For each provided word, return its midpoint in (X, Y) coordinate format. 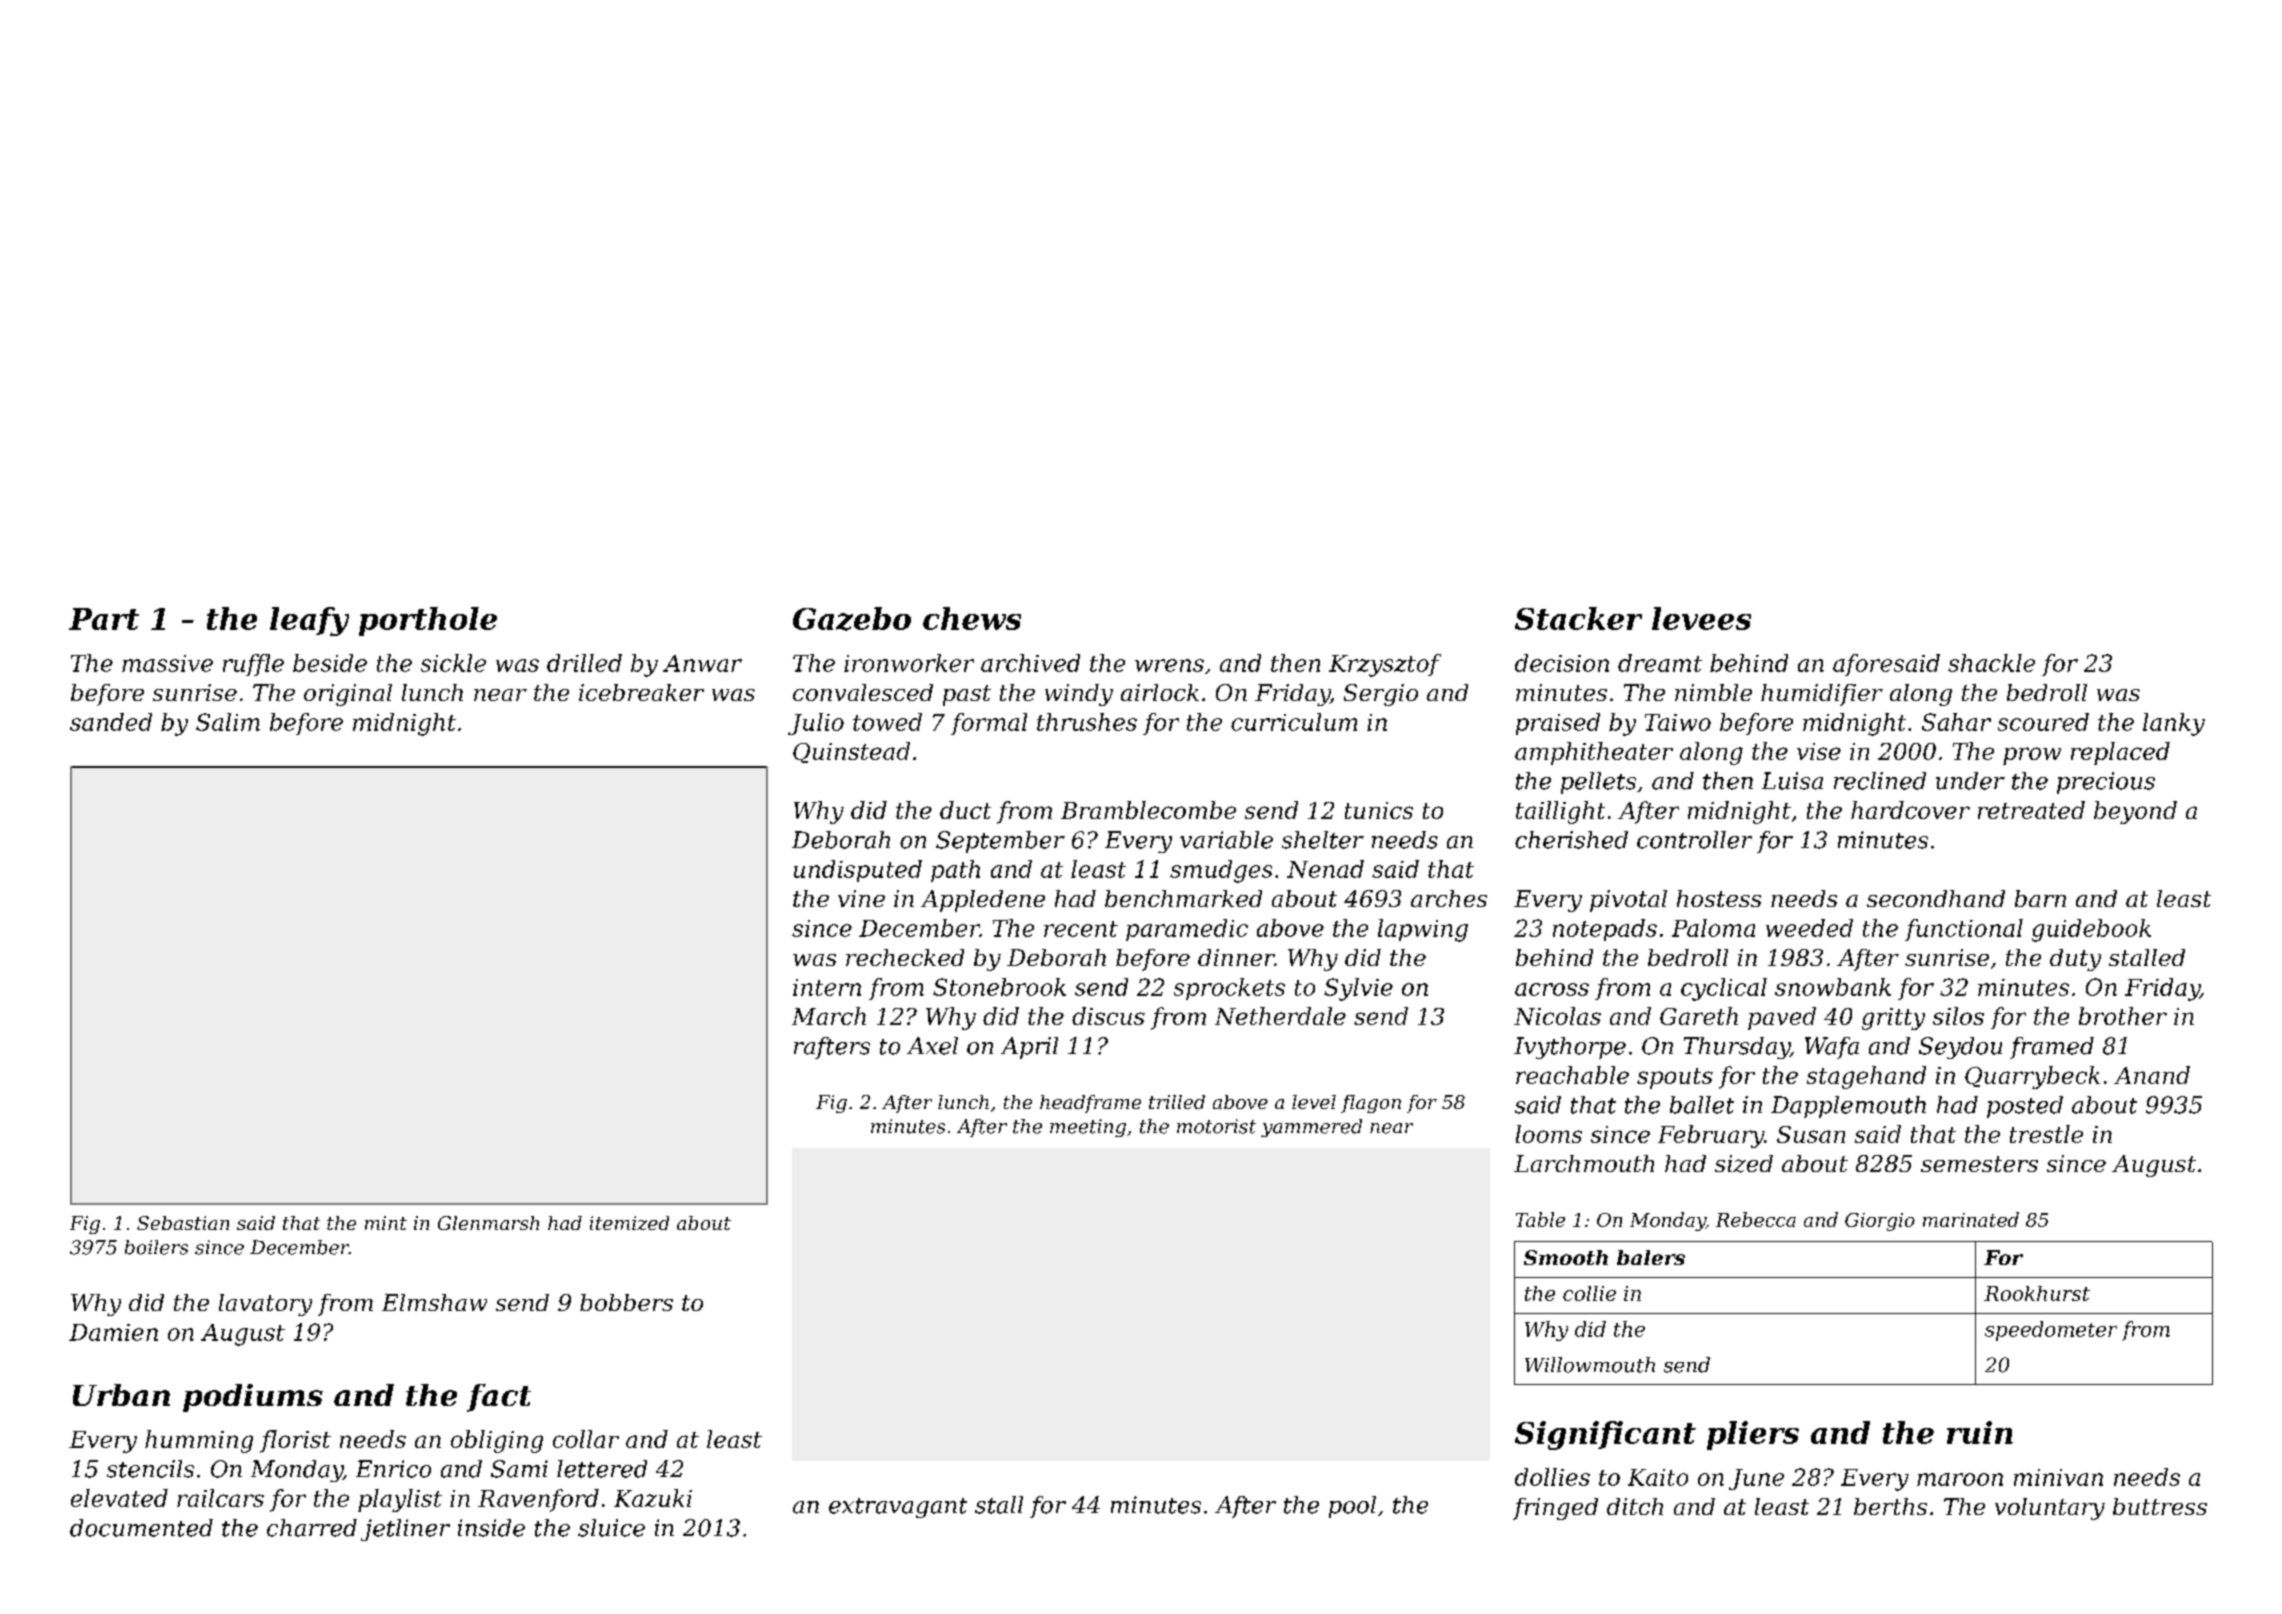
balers (1651, 1257)
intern (827, 987)
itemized (629, 1223)
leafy (309, 621)
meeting (1088, 1128)
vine (861, 898)
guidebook (2091, 930)
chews (972, 618)
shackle (1991, 663)
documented (141, 1528)
